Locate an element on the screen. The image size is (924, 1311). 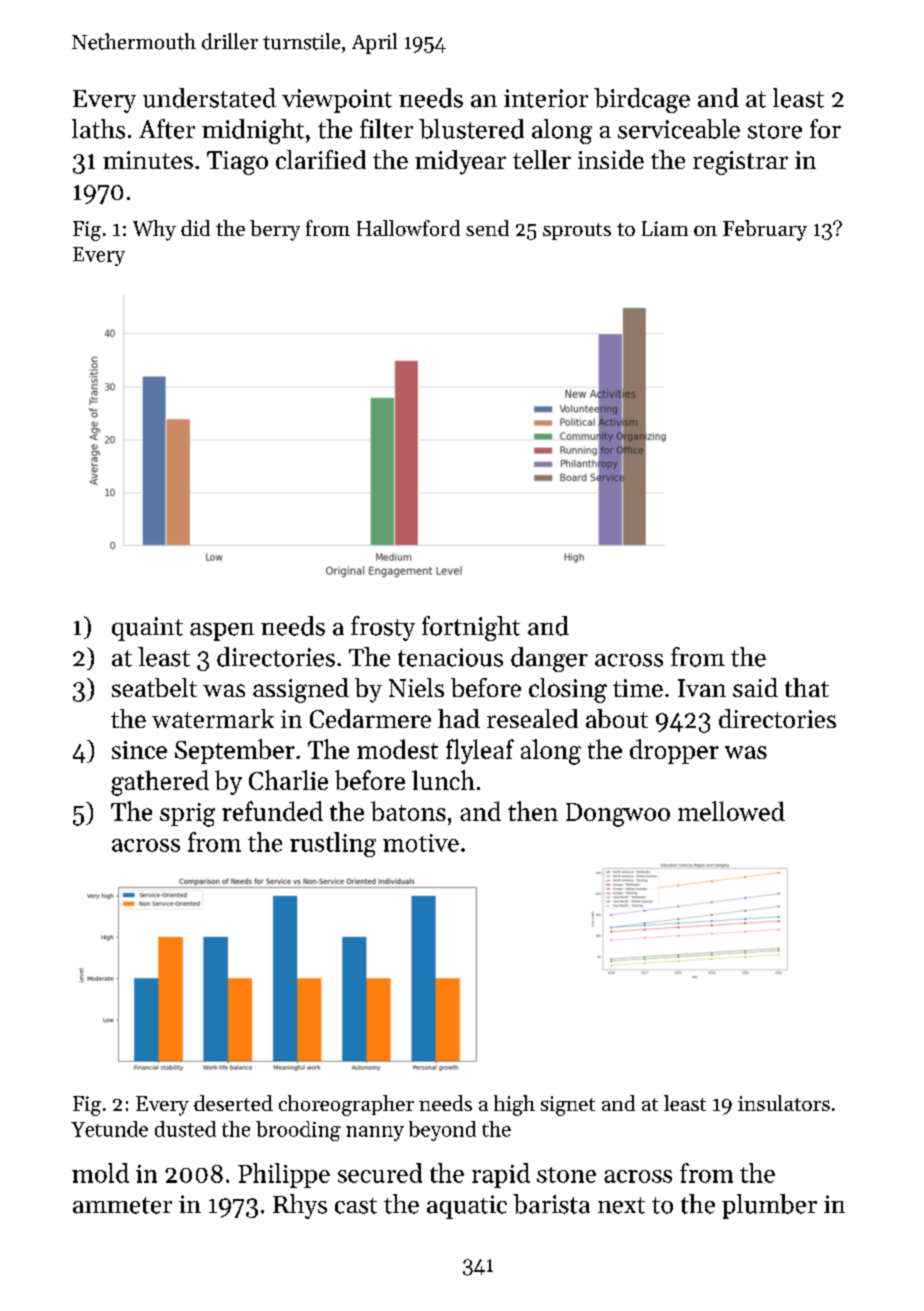
aquatic is located at coordinates (467, 1207).
